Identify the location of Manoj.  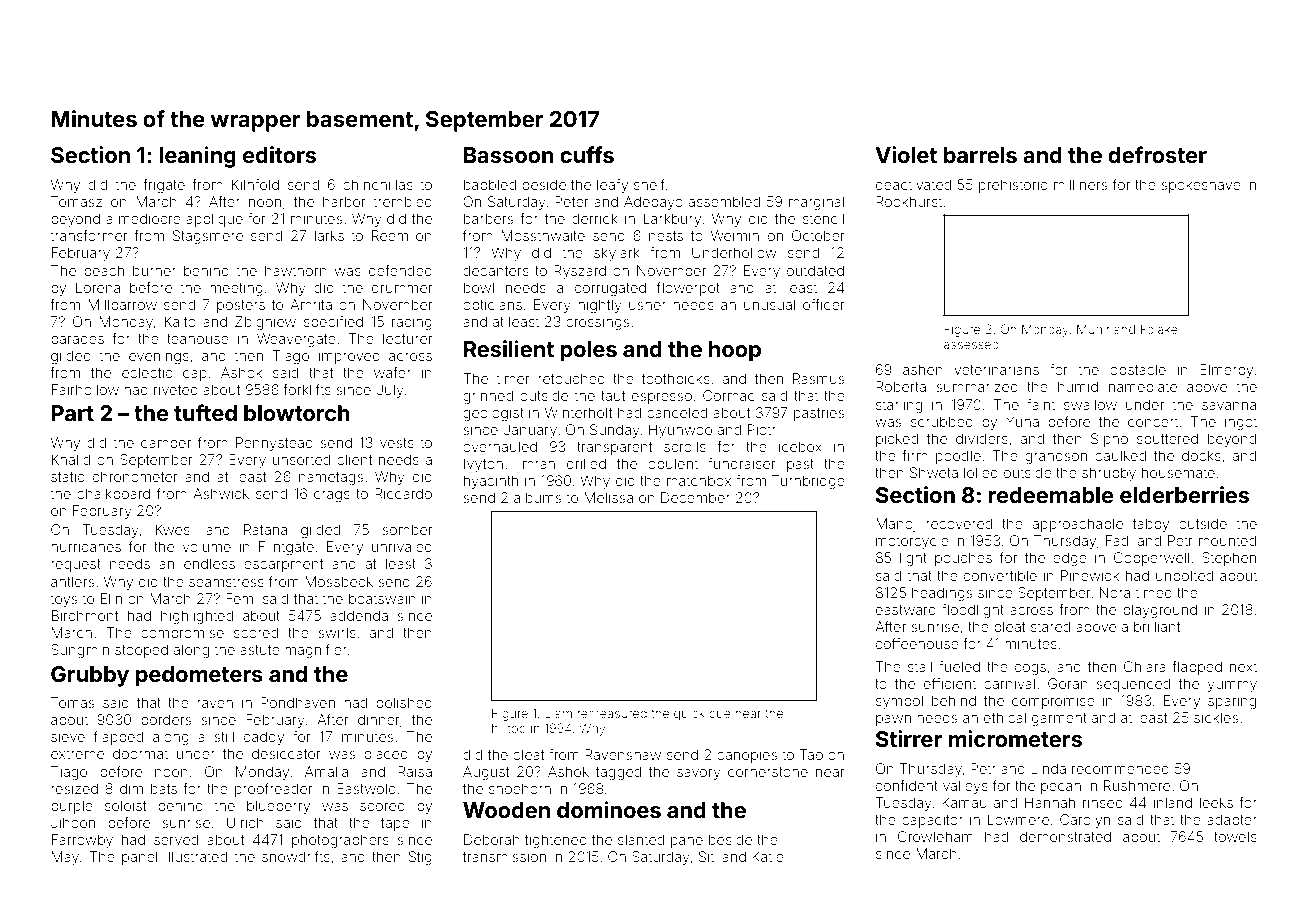
(896, 525).
